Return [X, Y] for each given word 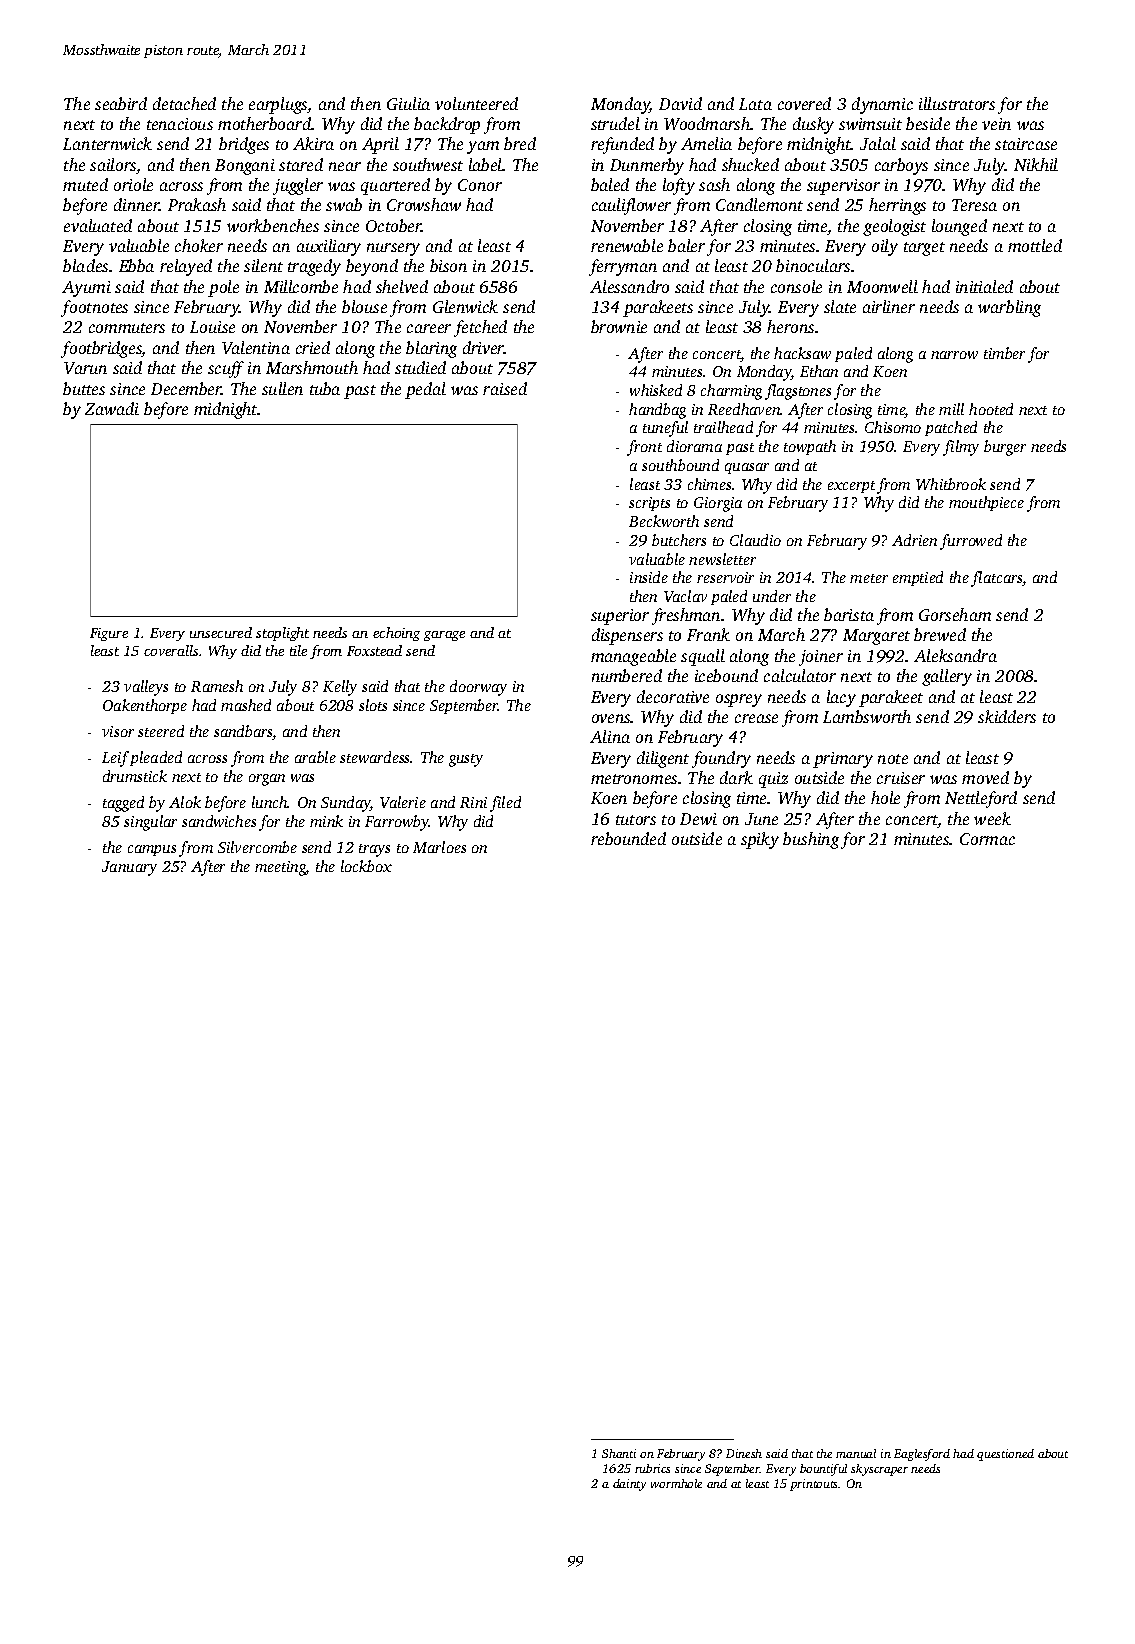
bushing [811, 840]
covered [804, 103]
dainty [629, 1485]
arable [315, 757]
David [680, 103]
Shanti [619, 1453]
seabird [121, 103]
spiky [760, 840]
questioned [1005, 1455]
